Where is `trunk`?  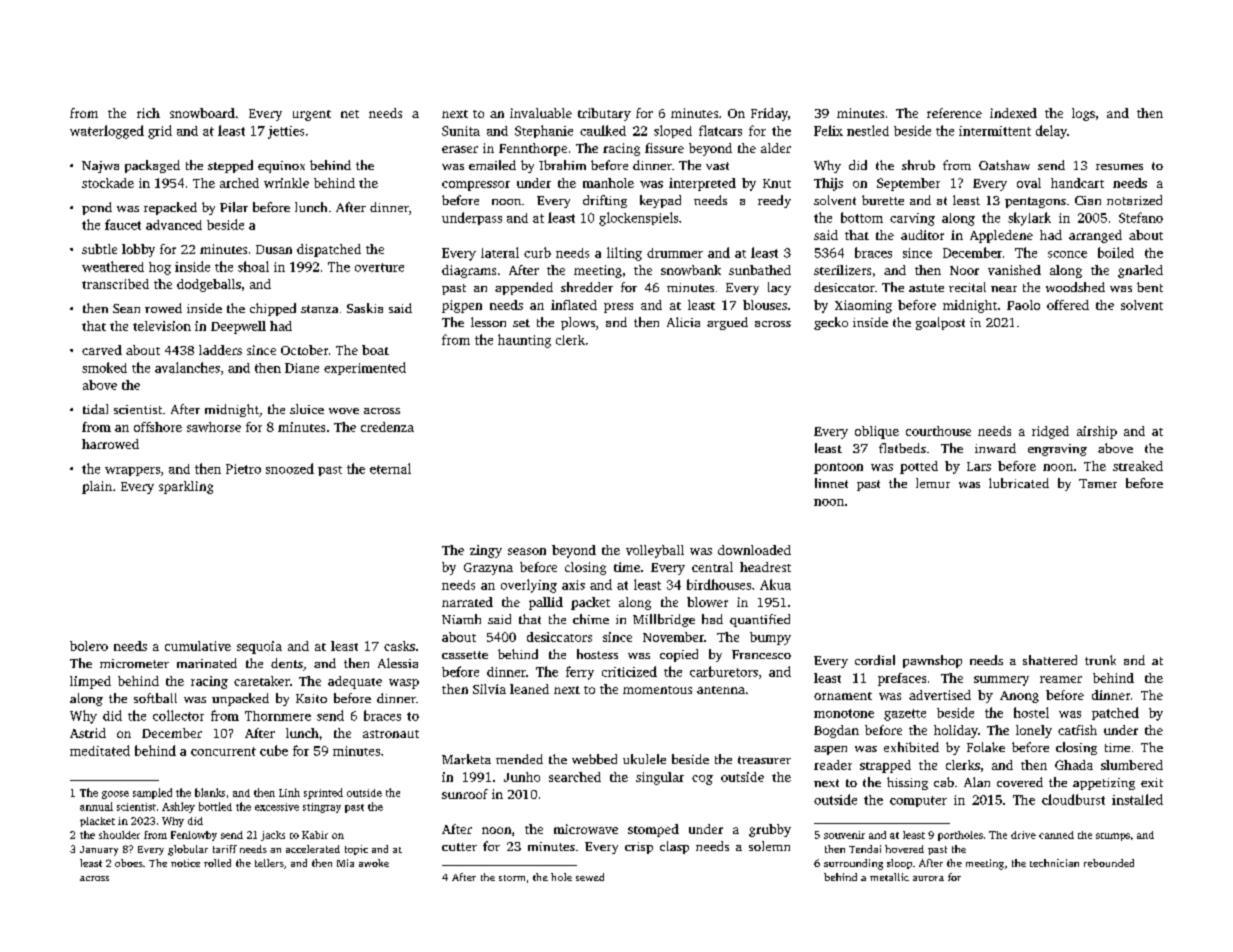
trunk is located at coordinates (1100, 660).
